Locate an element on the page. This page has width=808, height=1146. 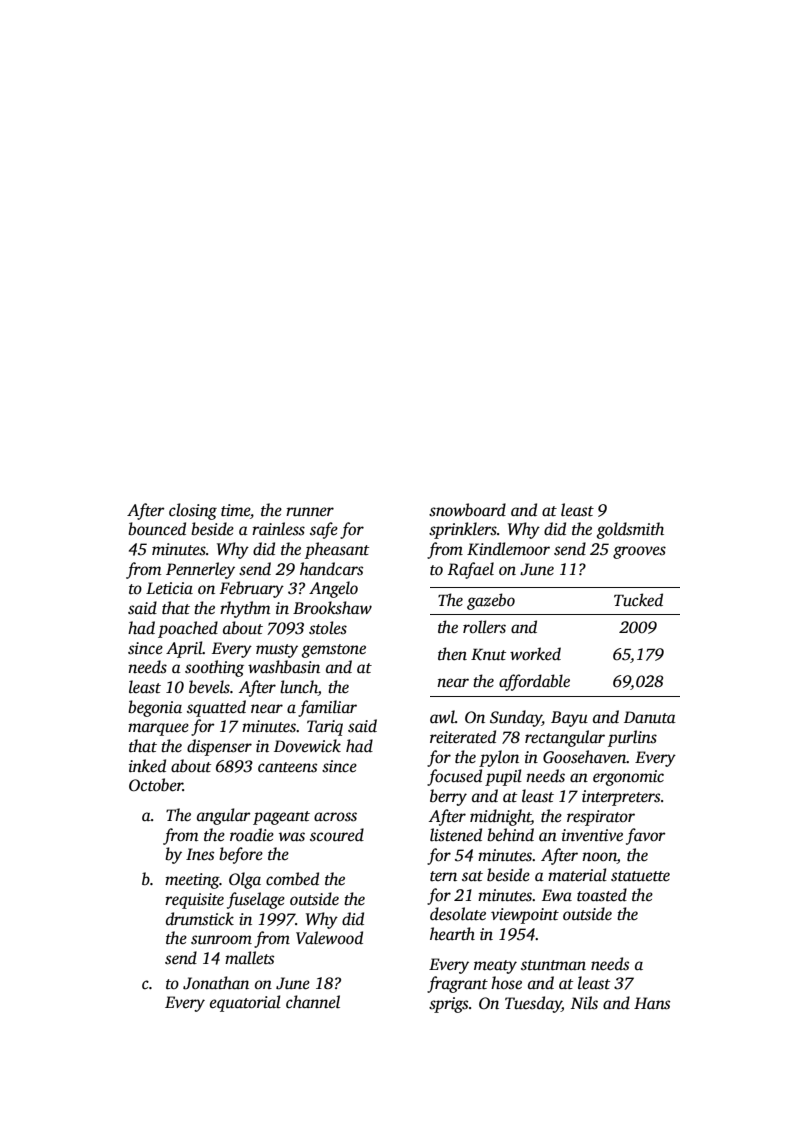
runner is located at coordinates (310, 512).
